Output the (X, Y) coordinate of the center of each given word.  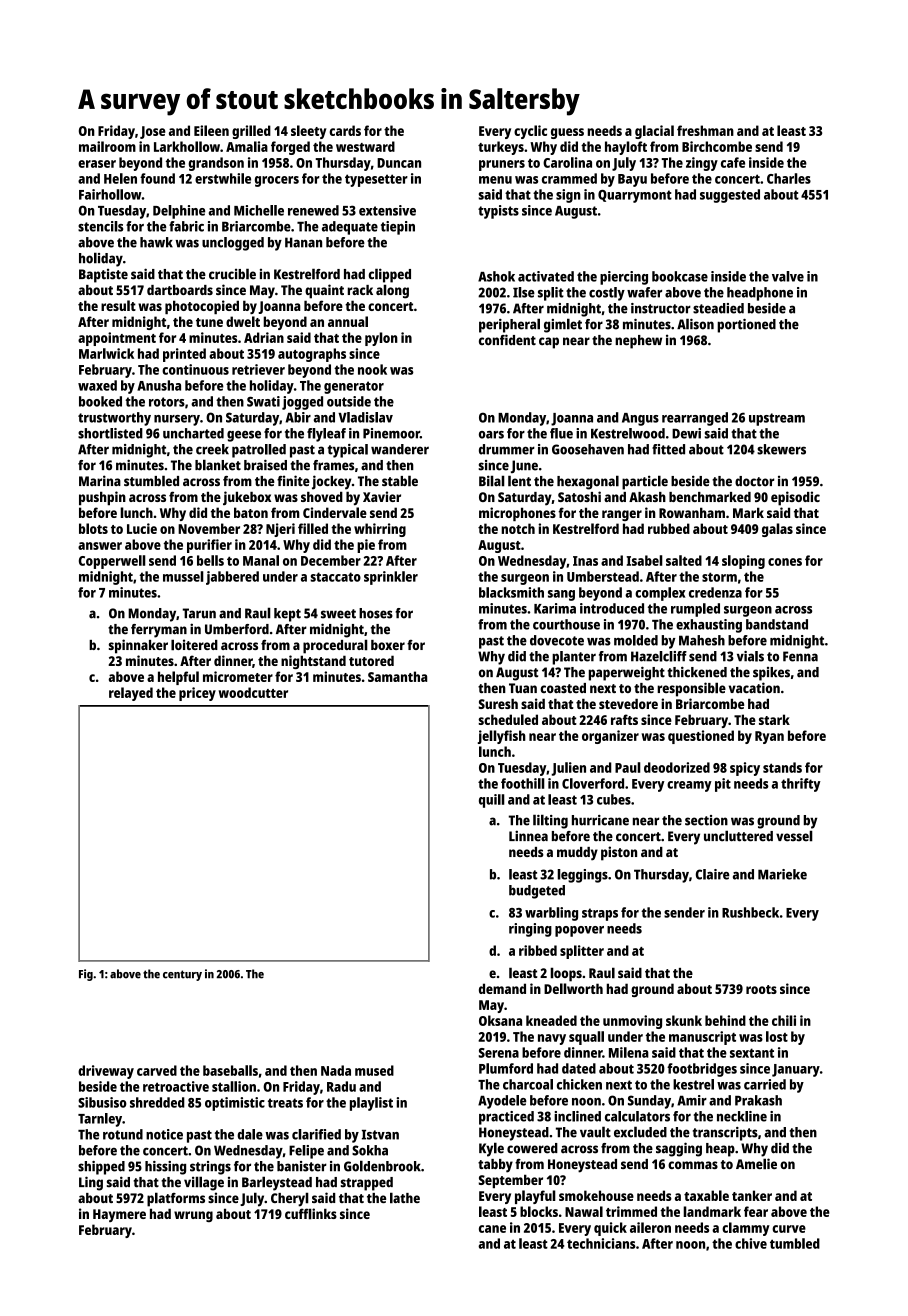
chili (784, 1020)
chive (751, 1243)
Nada (336, 1070)
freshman (705, 130)
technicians (601, 1243)
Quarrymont (635, 196)
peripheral (509, 325)
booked (100, 401)
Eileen (211, 130)
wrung (193, 1216)
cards (345, 130)
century (182, 975)
